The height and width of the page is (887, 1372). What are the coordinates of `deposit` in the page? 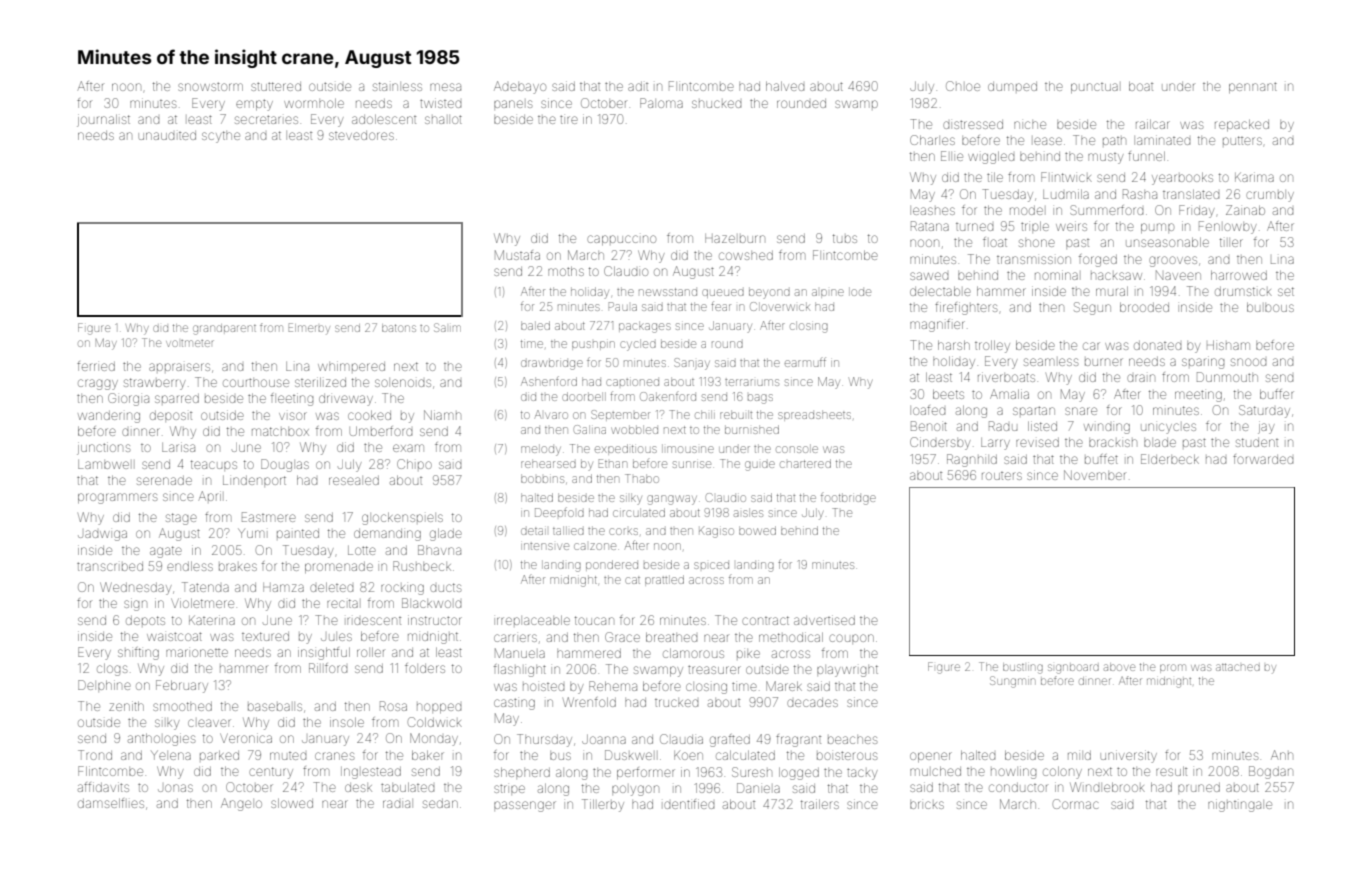 It's located at (171, 415).
